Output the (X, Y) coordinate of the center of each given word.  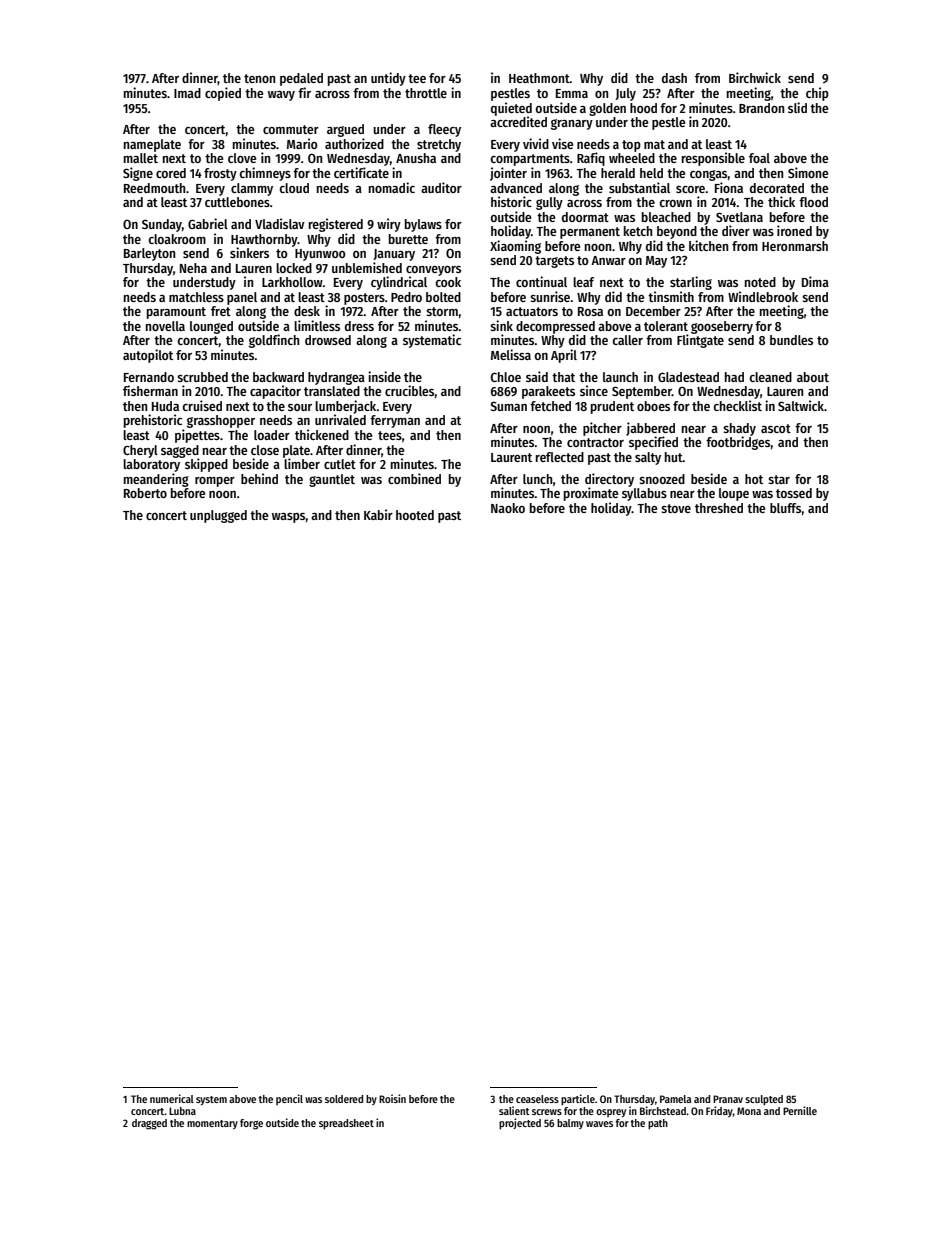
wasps (289, 518)
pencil (289, 1099)
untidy (388, 79)
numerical (172, 1098)
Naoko (508, 508)
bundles (791, 340)
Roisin (392, 1098)
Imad (187, 93)
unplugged (218, 516)
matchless (196, 297)
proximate (591, 494)
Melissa (511, 354)
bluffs (785, 508)
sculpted (764, 1100)
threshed (719, 508)
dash (674, 78)
